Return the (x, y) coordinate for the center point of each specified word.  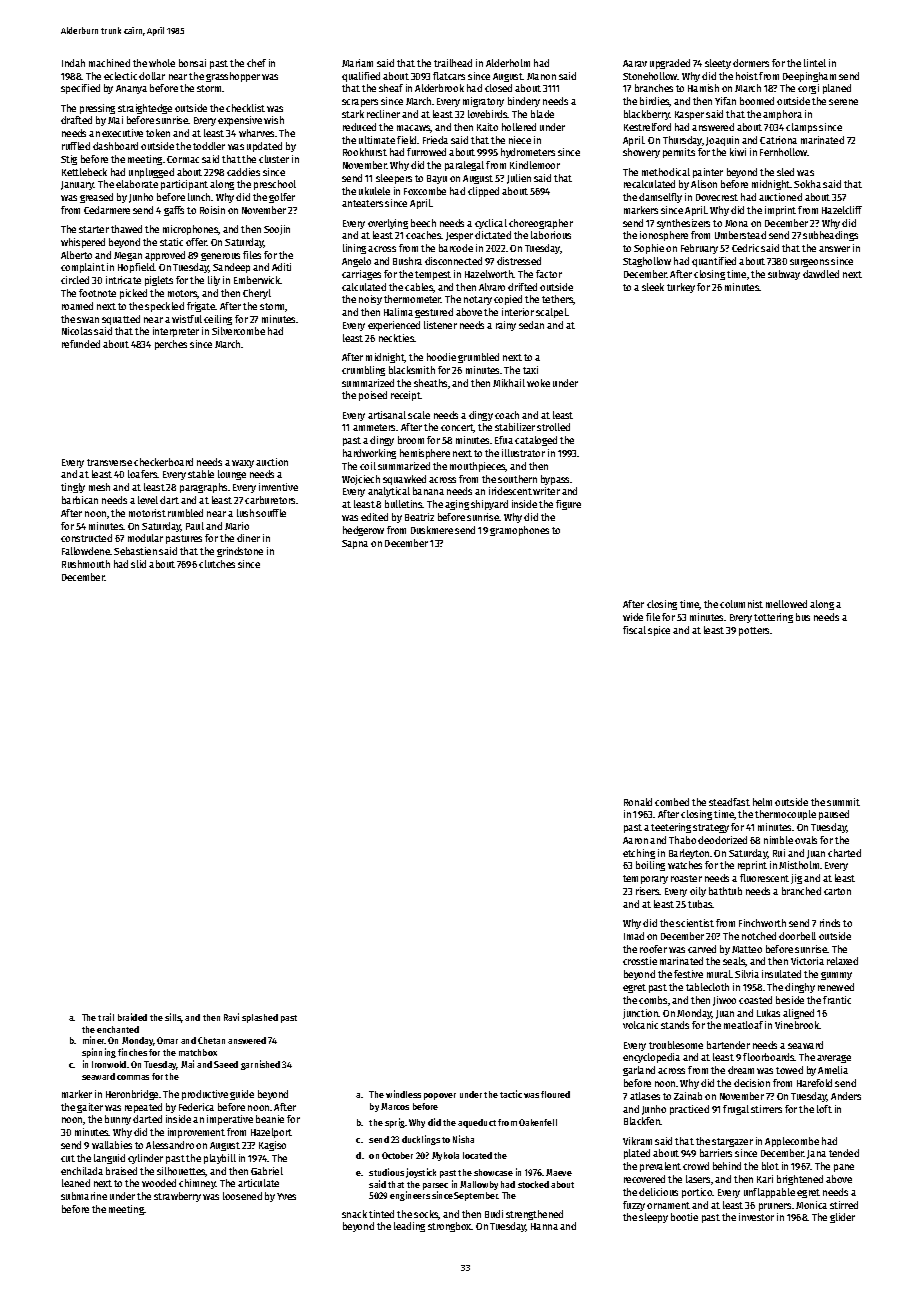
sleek (653, 287)
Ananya (131, 89)
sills (173, 1018)
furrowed (426, 152)
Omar (167, 1040)
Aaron (635, 840)
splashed (260, 1018)
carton (837, 891)
